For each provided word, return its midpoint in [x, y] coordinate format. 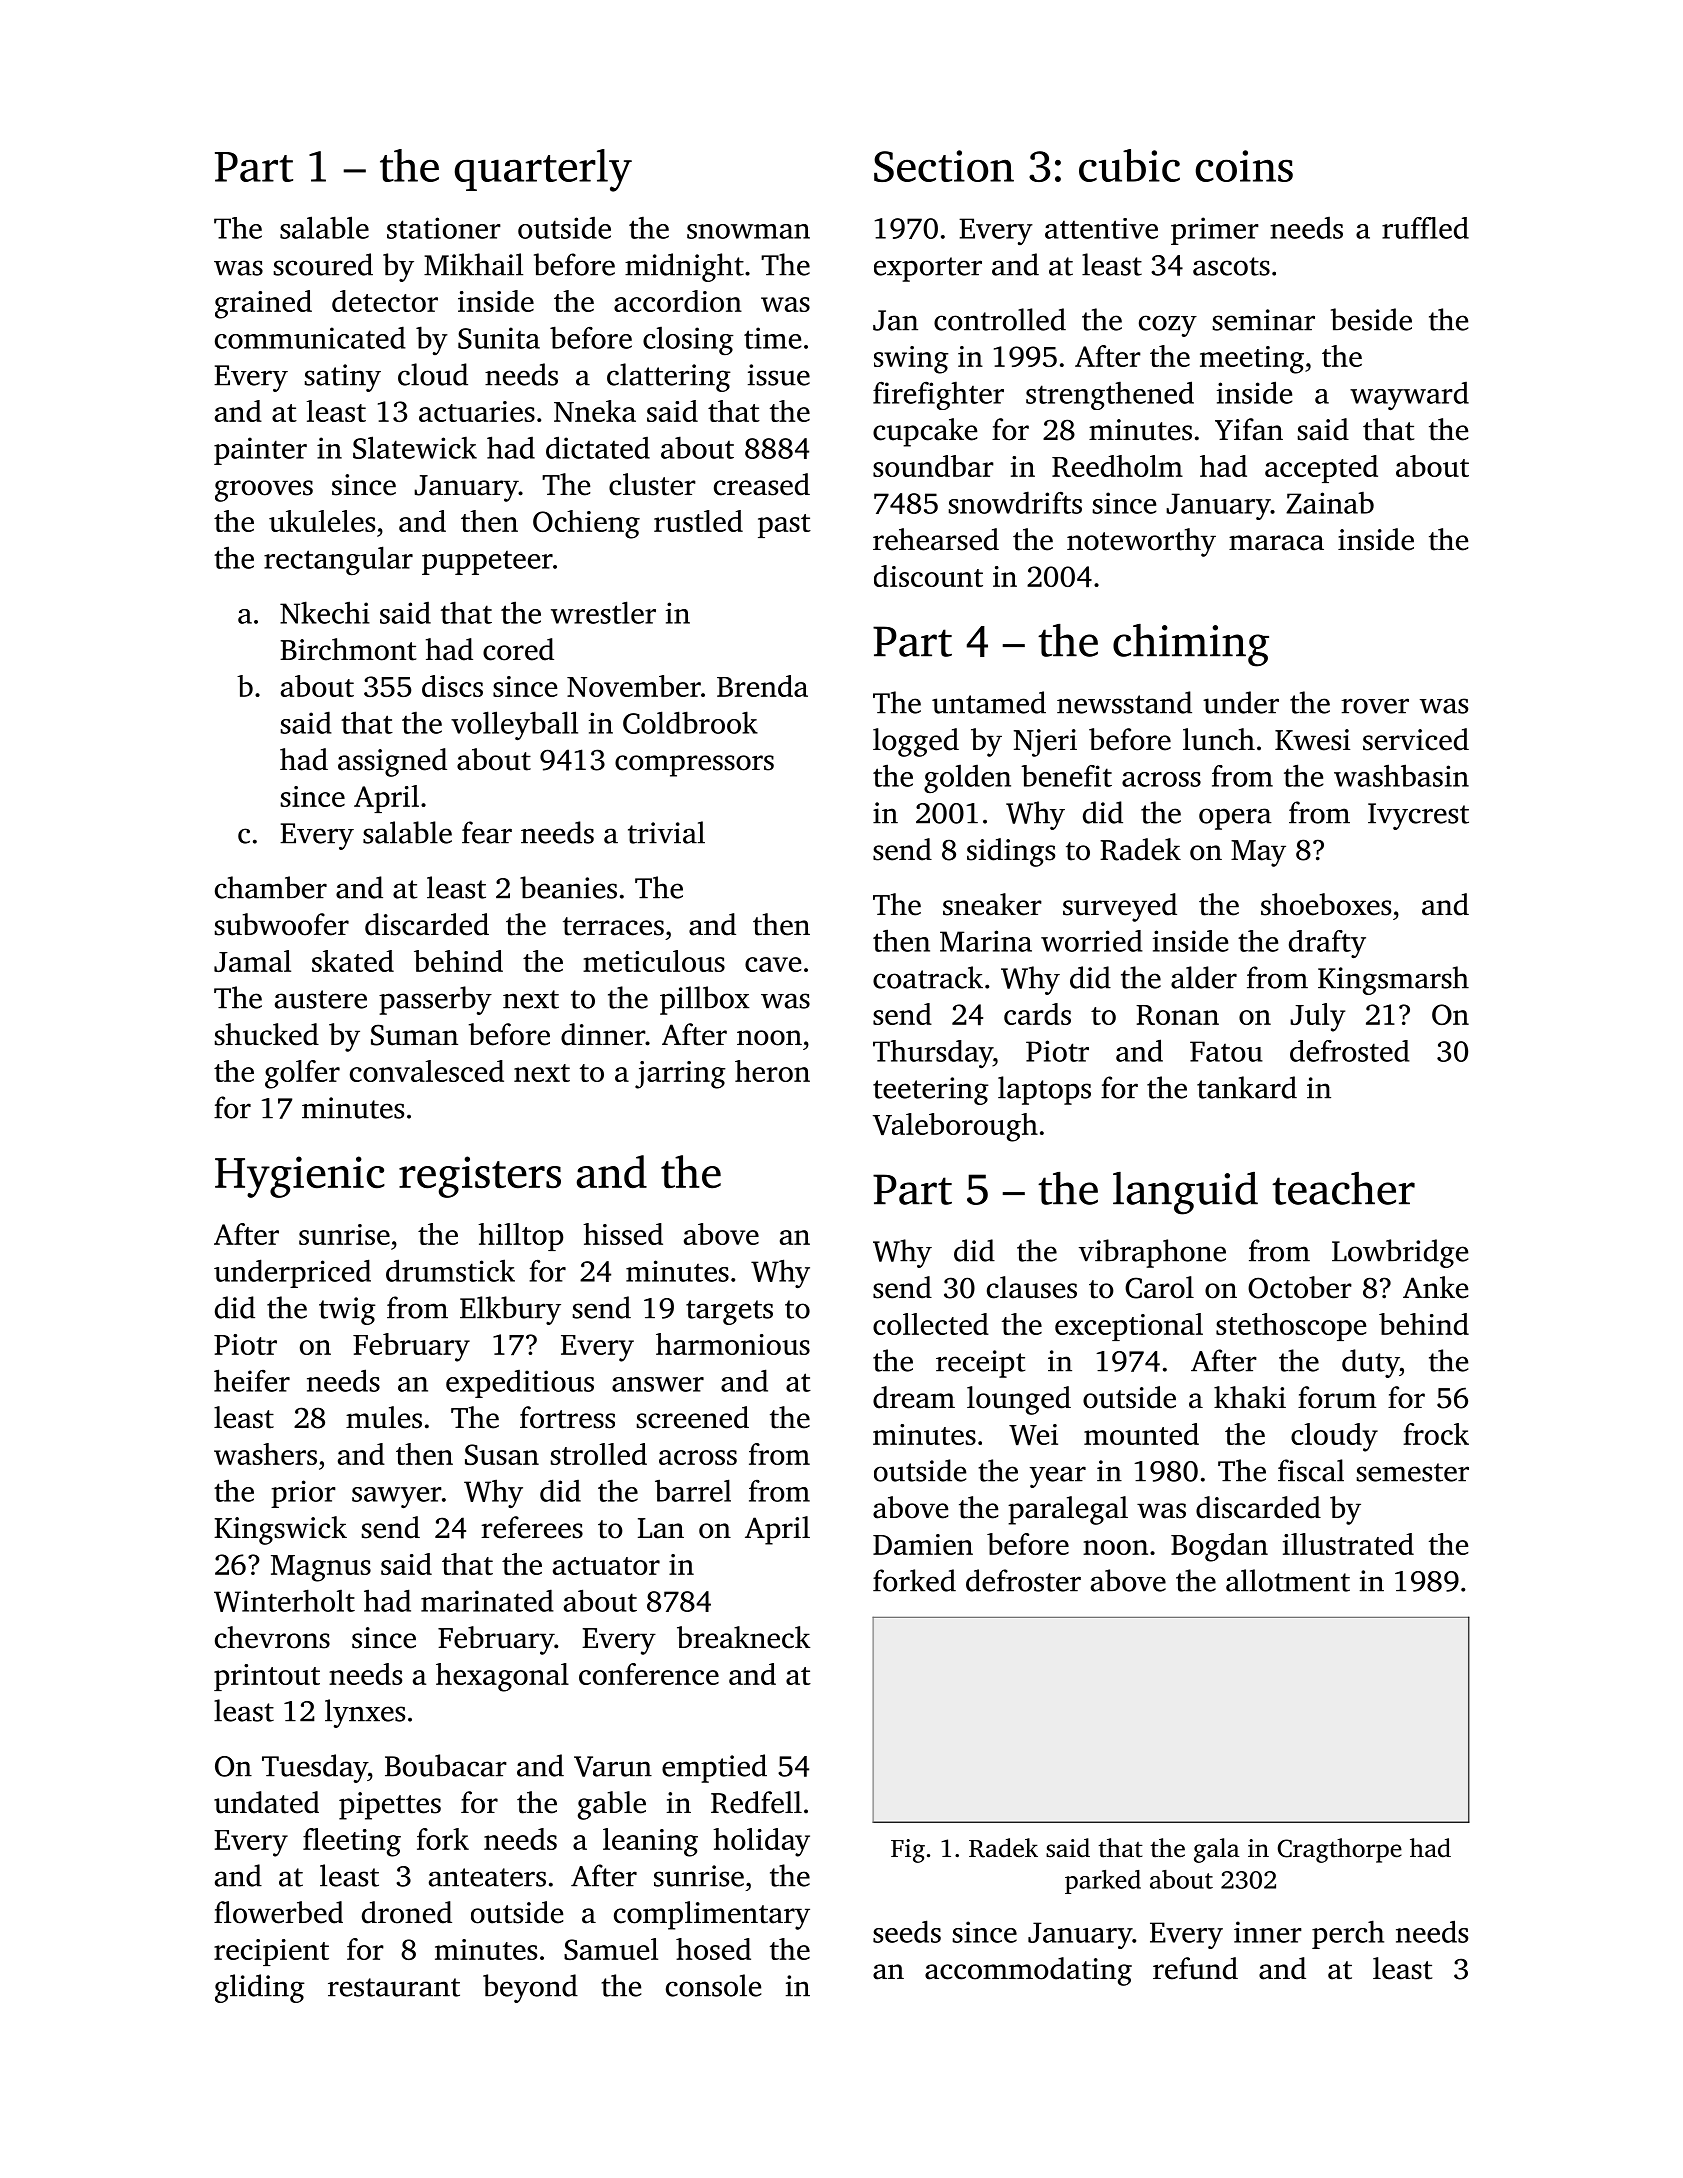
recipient [271, 1952]
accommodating [1028, 1971]
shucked [267, 1034]
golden [967, 779]
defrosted [1350, 1051]
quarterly [543, 170]
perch [1348, 1934]
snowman [748, 231]
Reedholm [1117, 466]
